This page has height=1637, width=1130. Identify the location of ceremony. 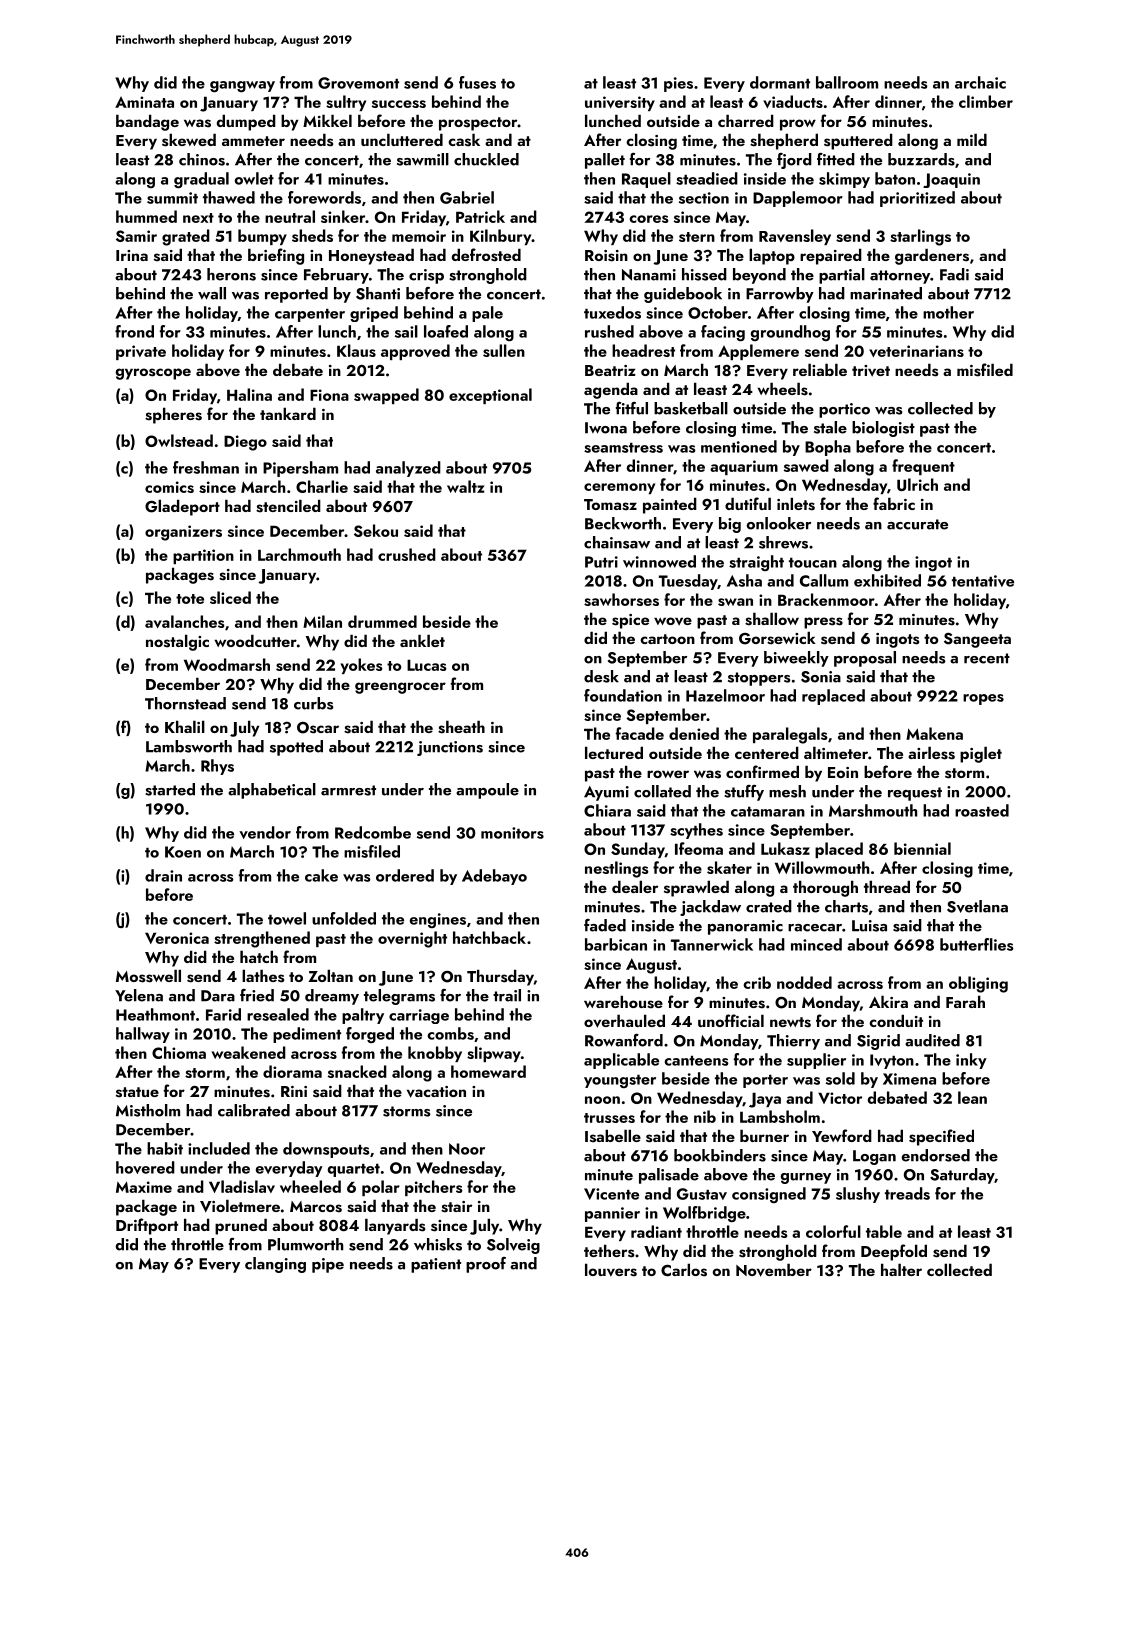
(619, 488).
